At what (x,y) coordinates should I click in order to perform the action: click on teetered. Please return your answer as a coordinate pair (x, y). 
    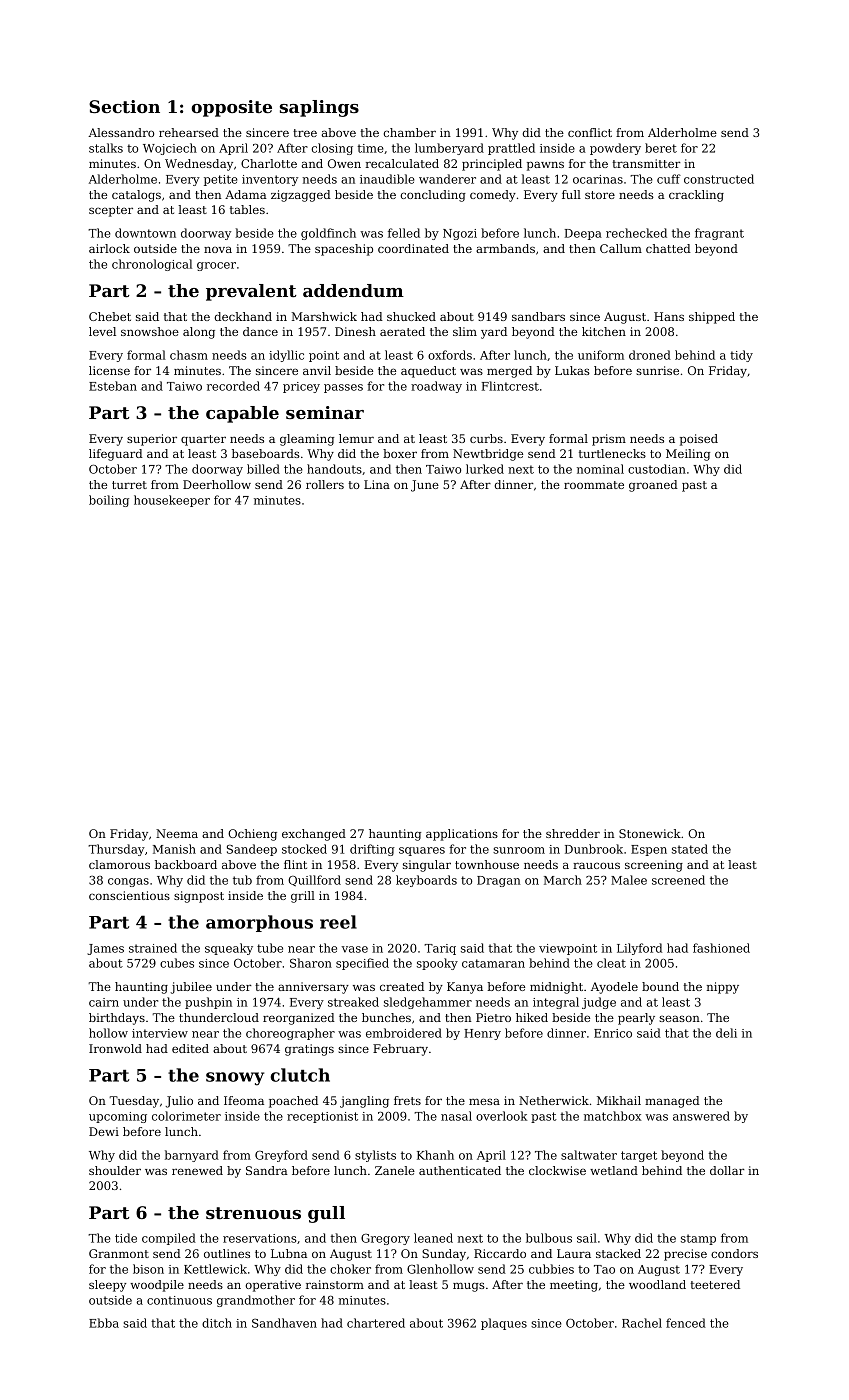
    Looking at the image, I should click on (715, 1284).
